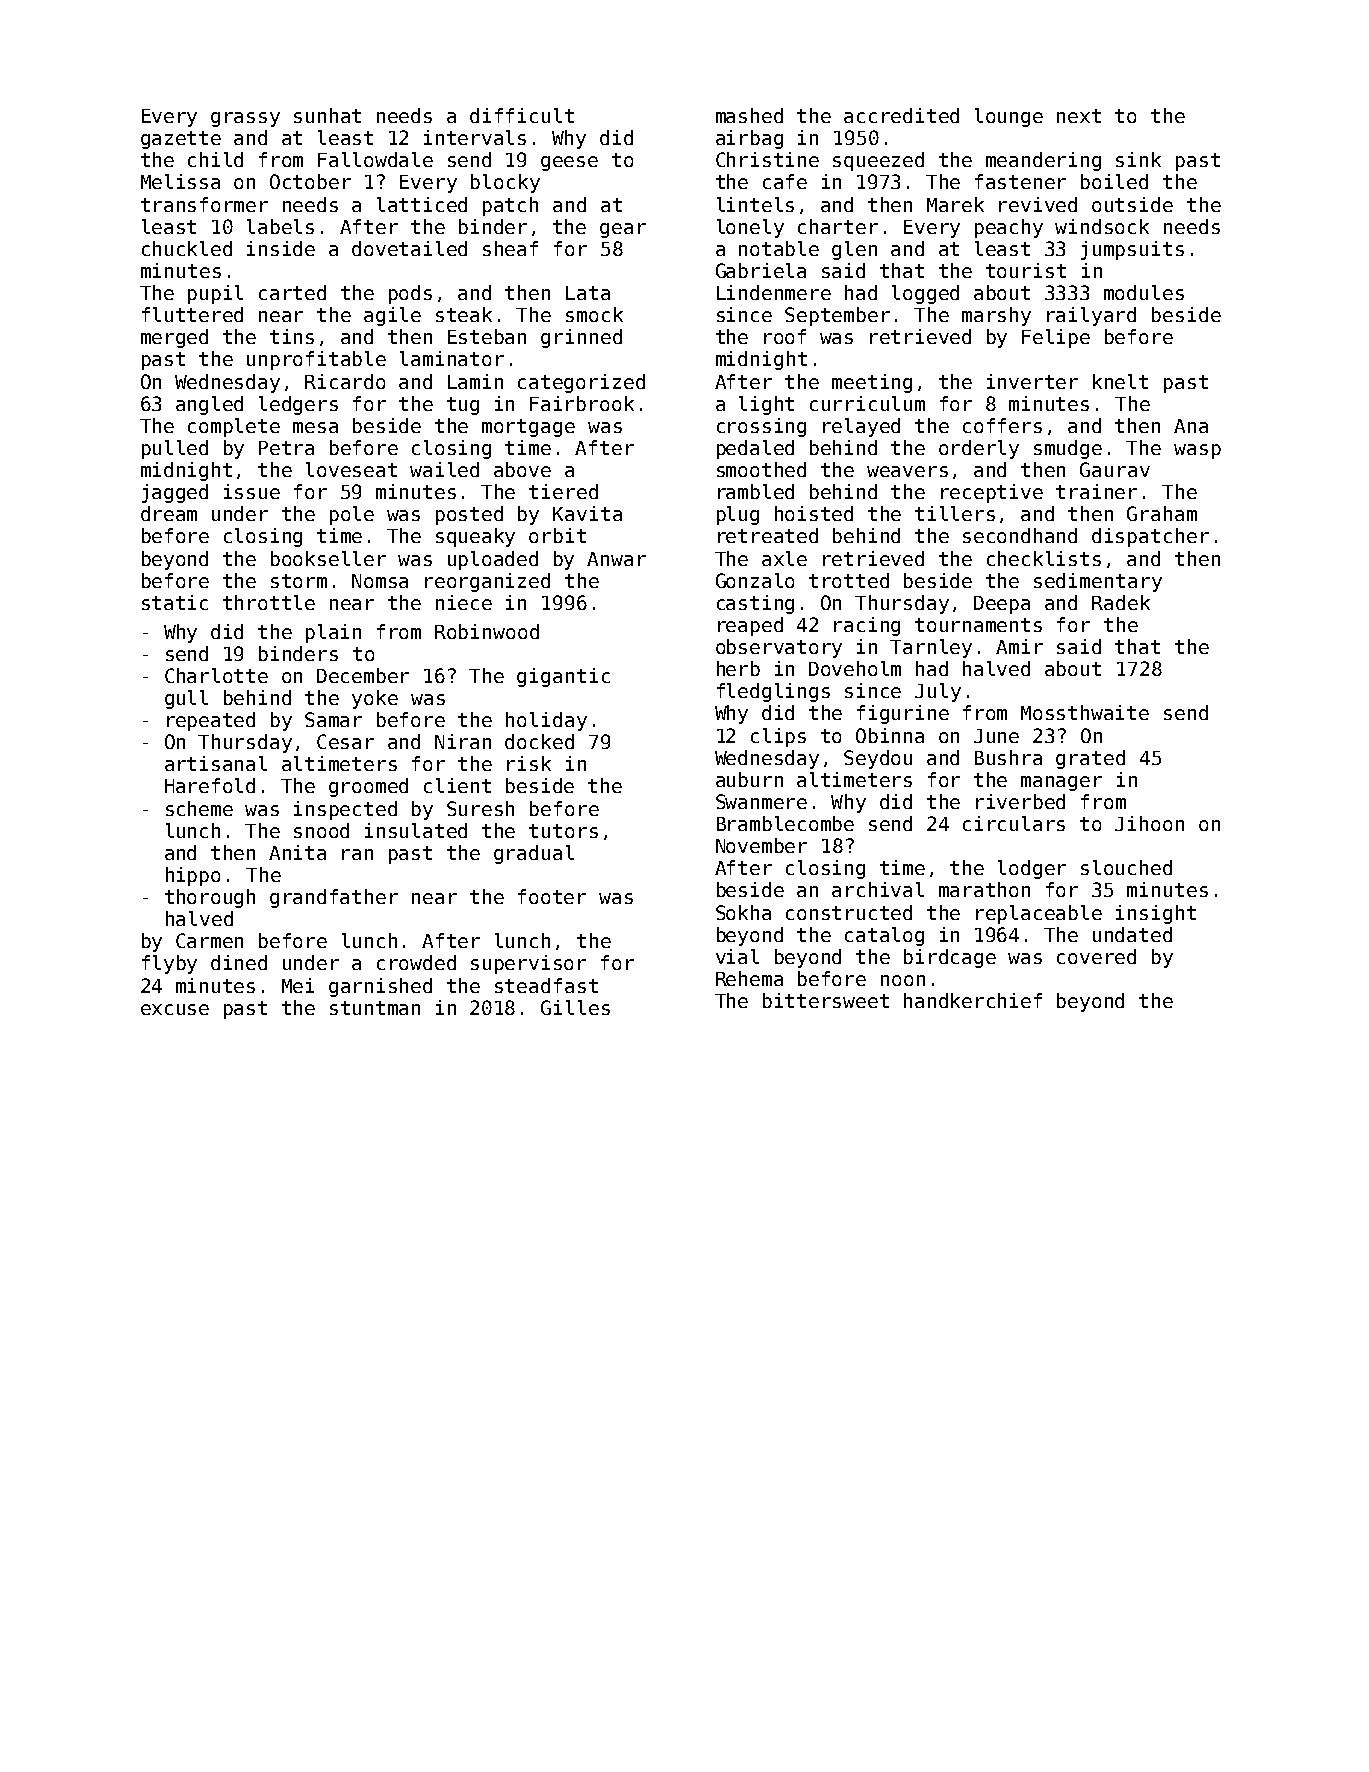 The height and width of the document is (1772, 1369). I want to click on Felipe, so click(1056, 338).
